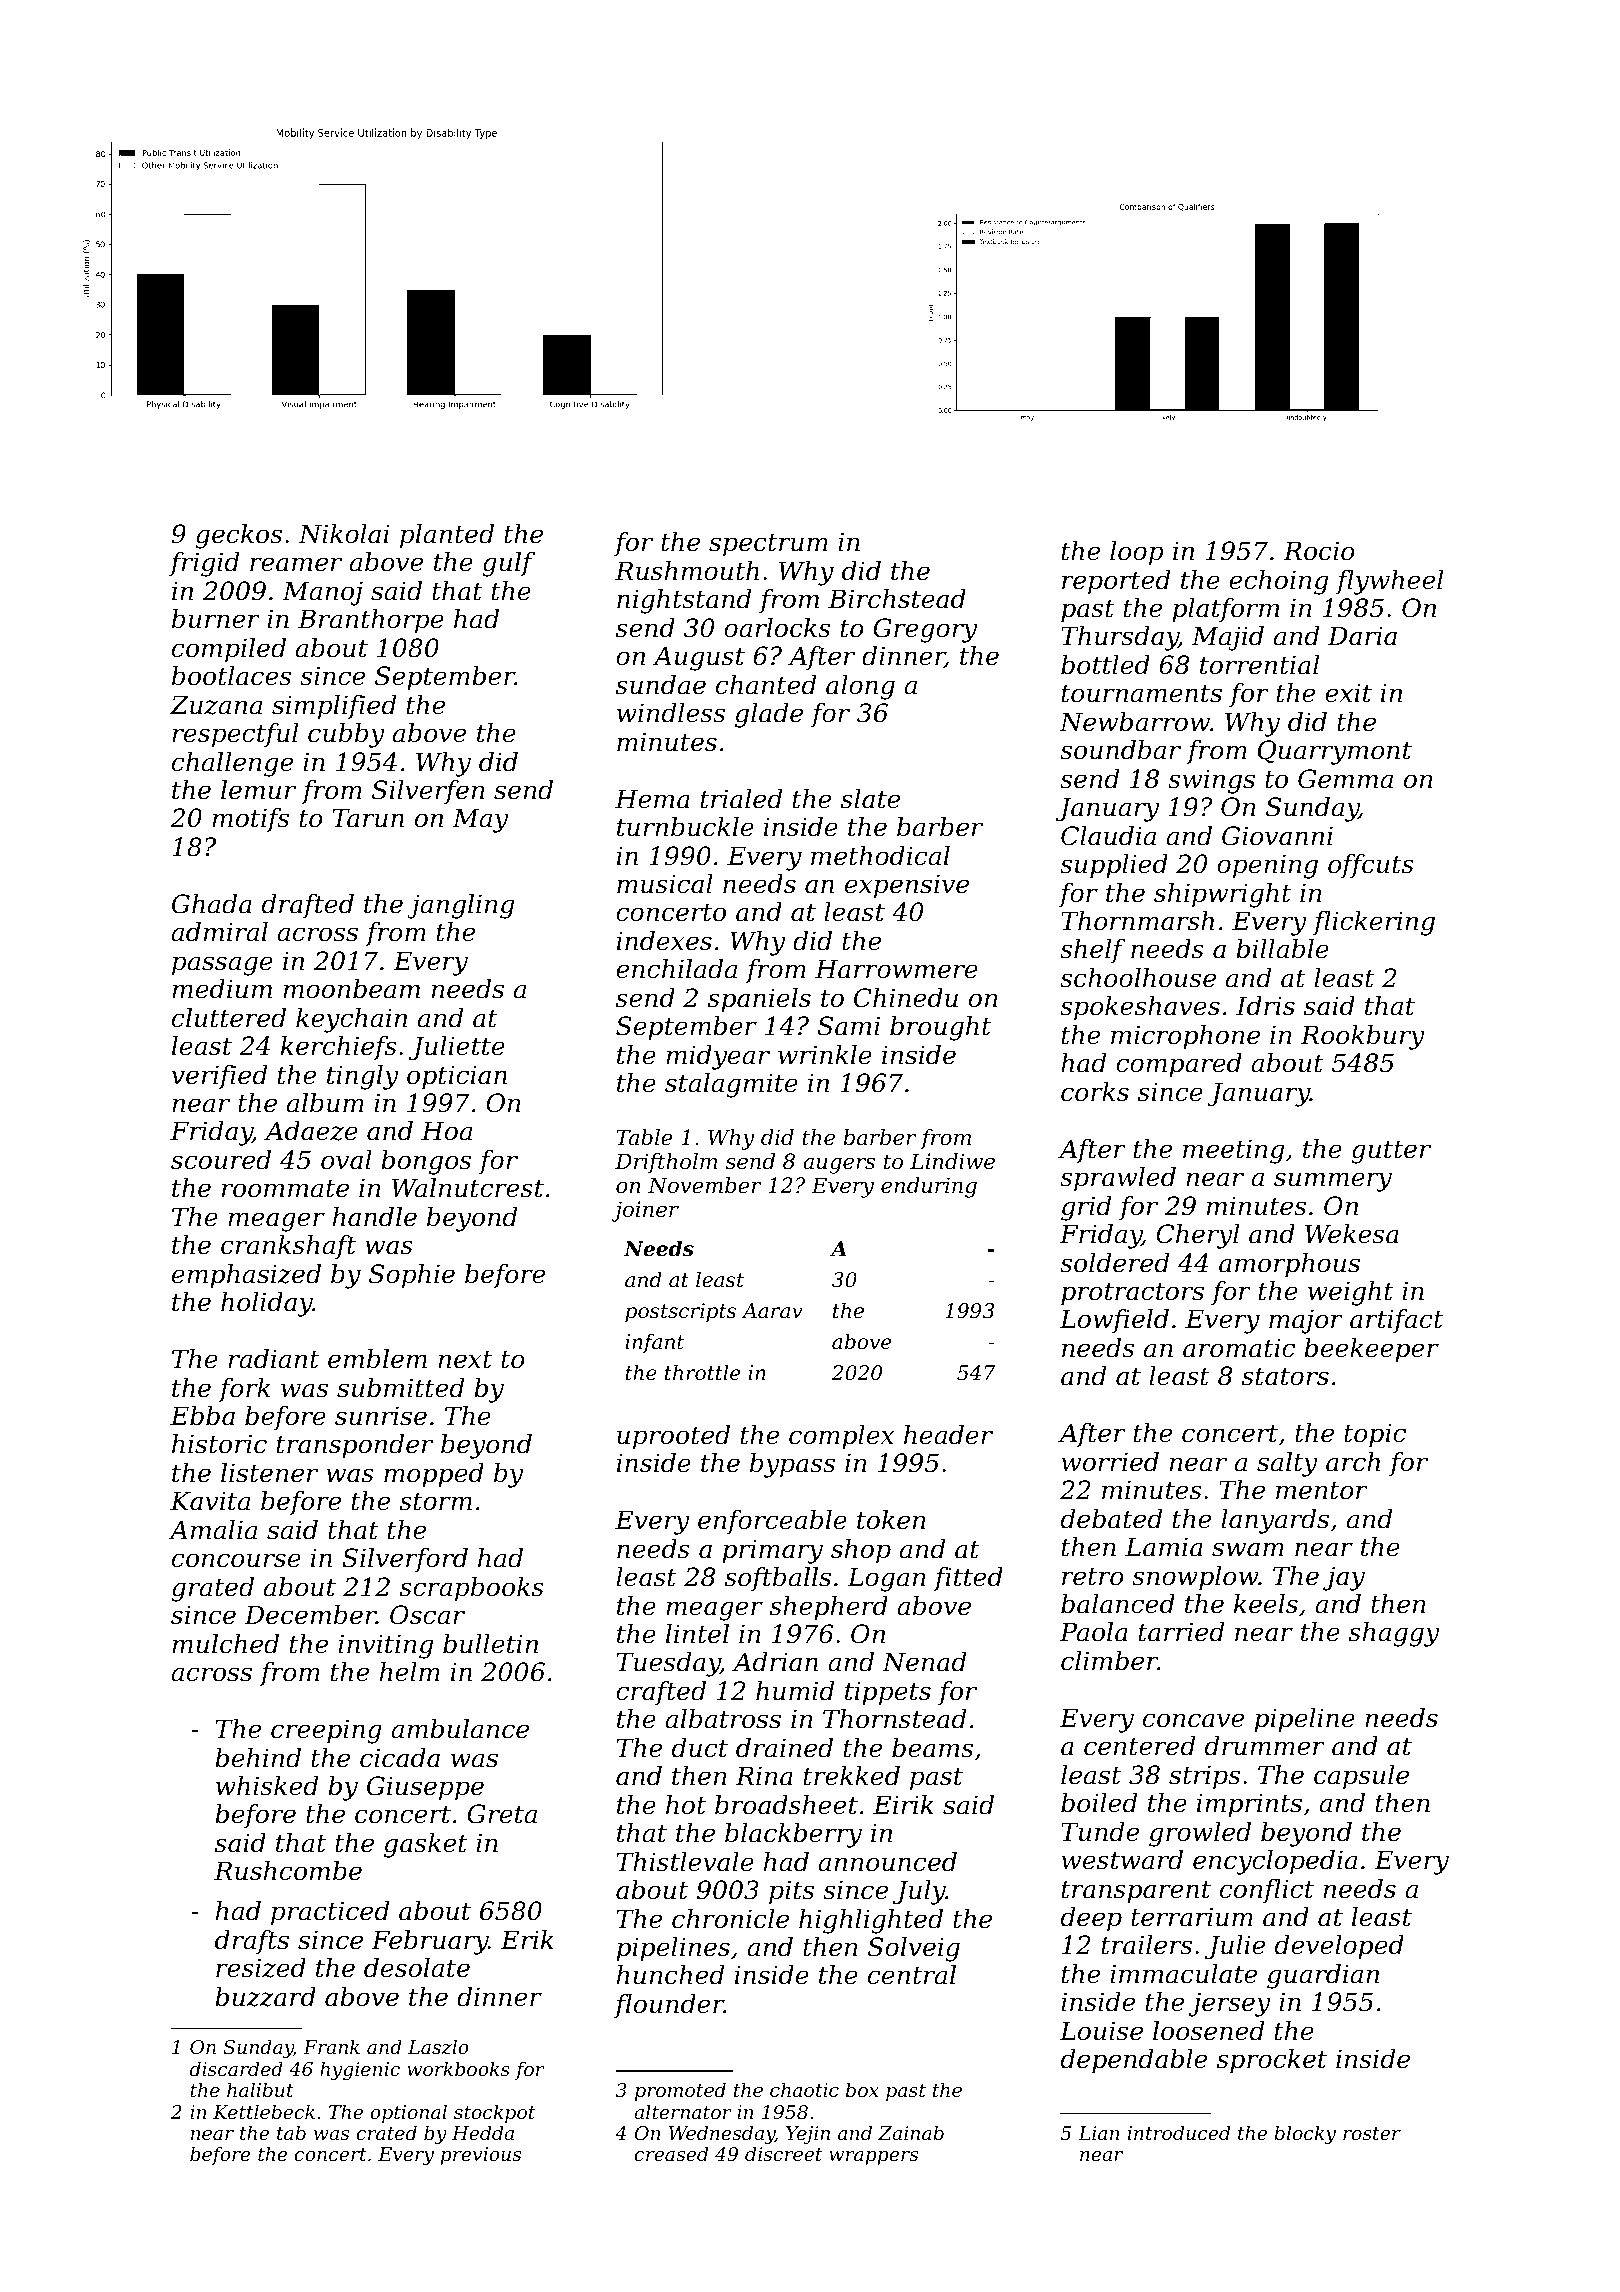 Image resolution: width=1620 pixels, height=2292 pixels. What do you see at coordinates (768, 545) in the screenshot?
I see `spectrum` at bounding box center [768, 545].
